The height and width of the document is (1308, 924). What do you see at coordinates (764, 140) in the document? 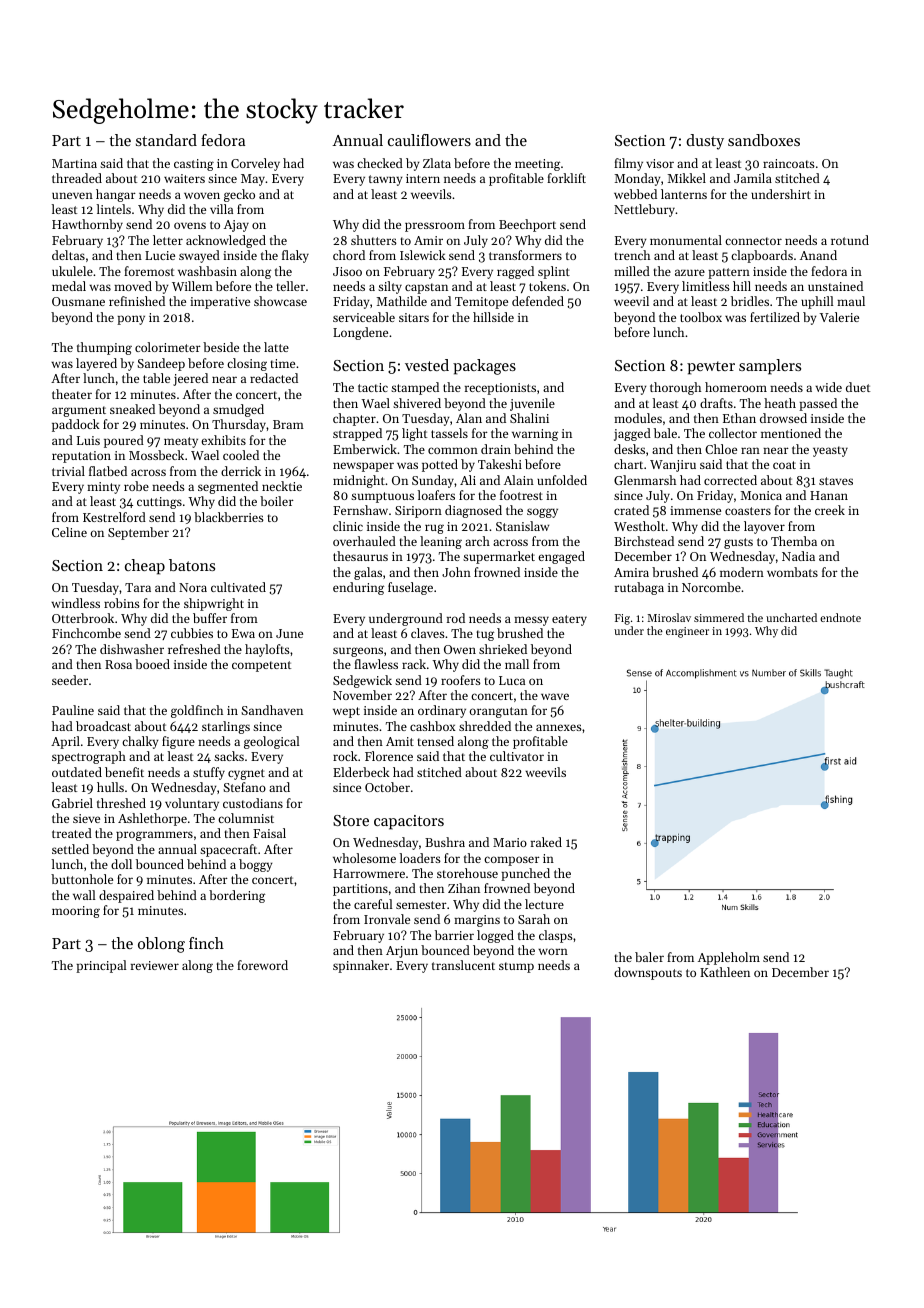
I see `sandboxes` at bounding box center [764, 140].
